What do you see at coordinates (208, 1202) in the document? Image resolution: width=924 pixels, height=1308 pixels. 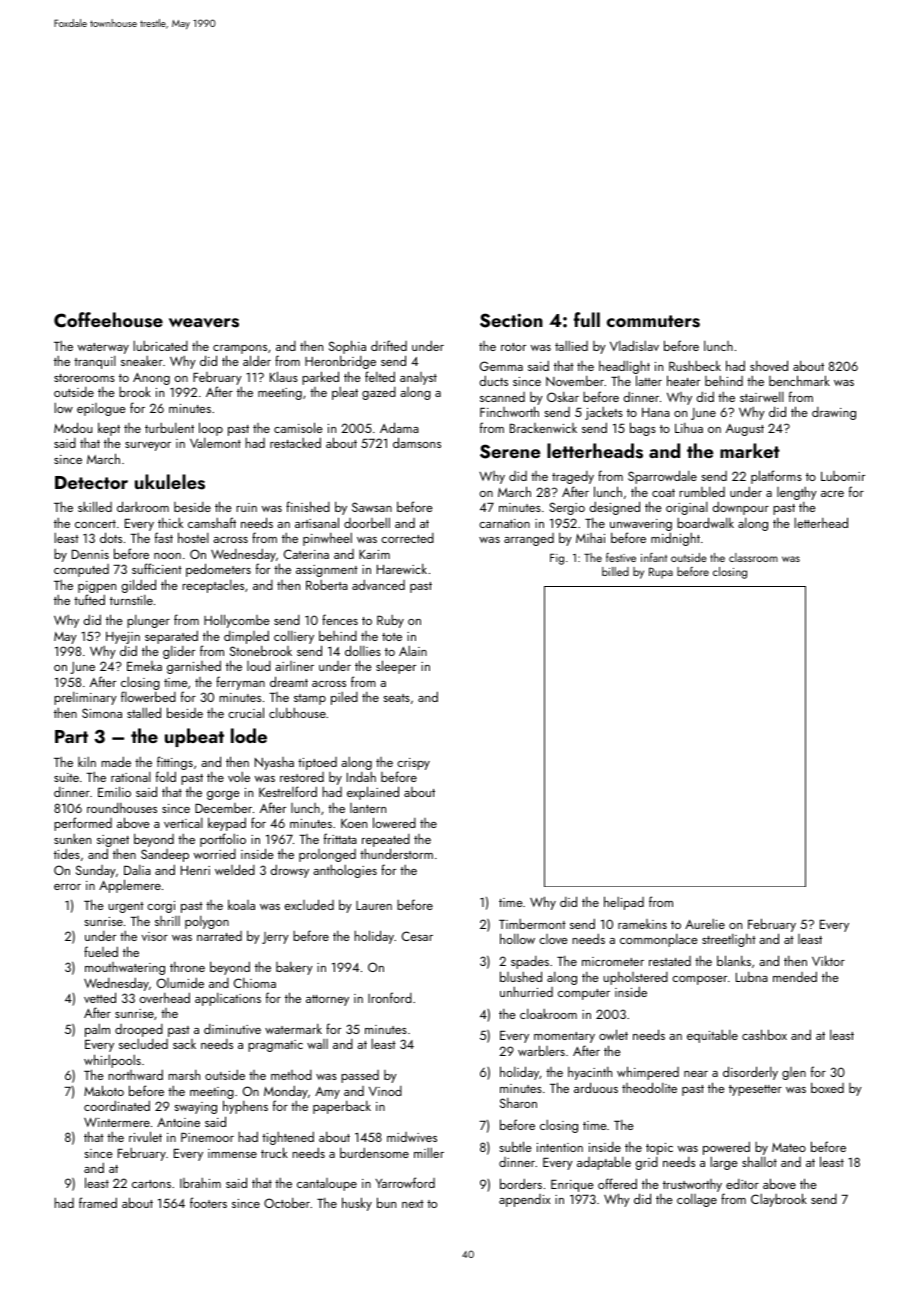 I see `footers` at bounding box center [208, 1202].
